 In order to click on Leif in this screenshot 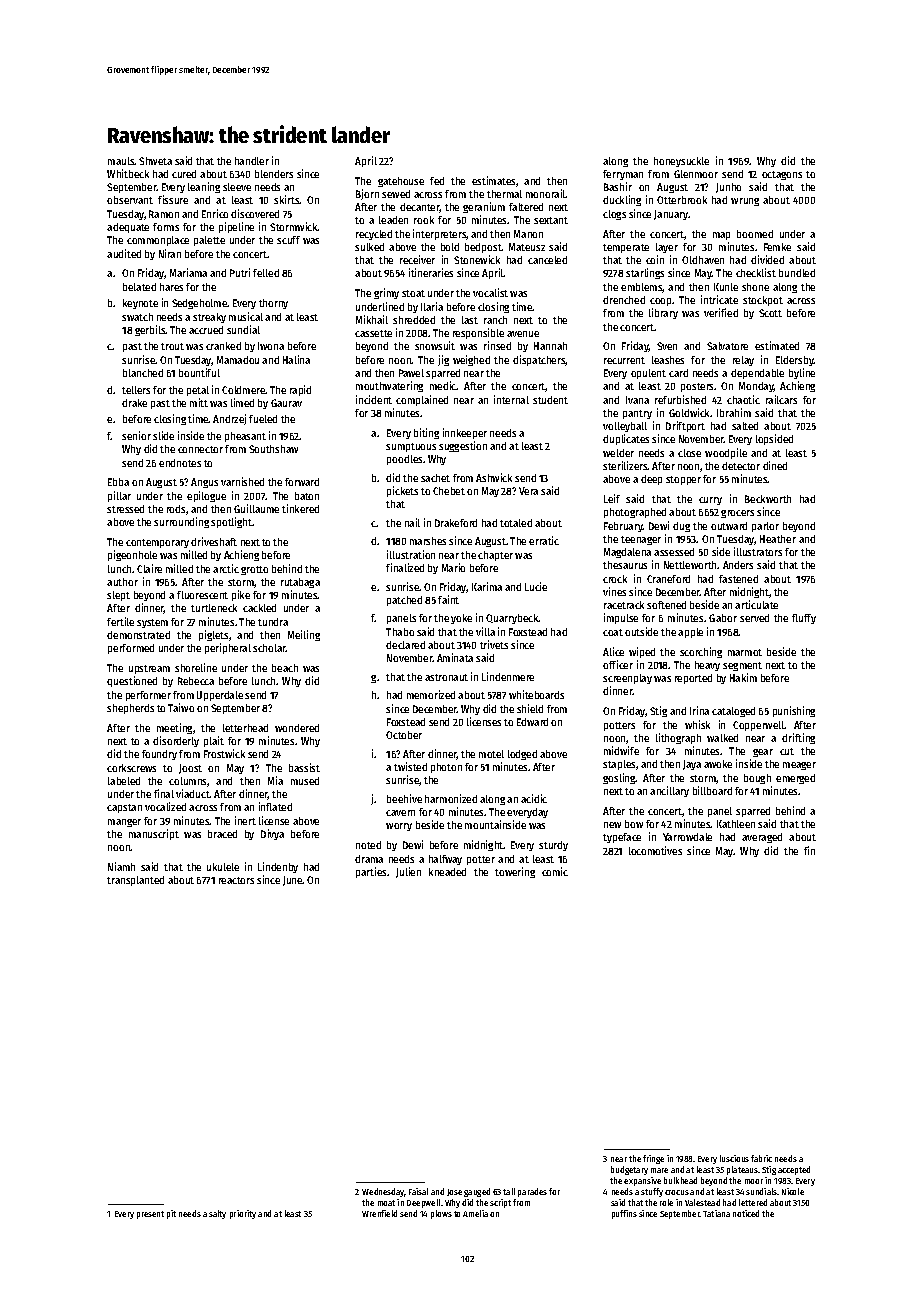, I will do `click(612, 498)`.
